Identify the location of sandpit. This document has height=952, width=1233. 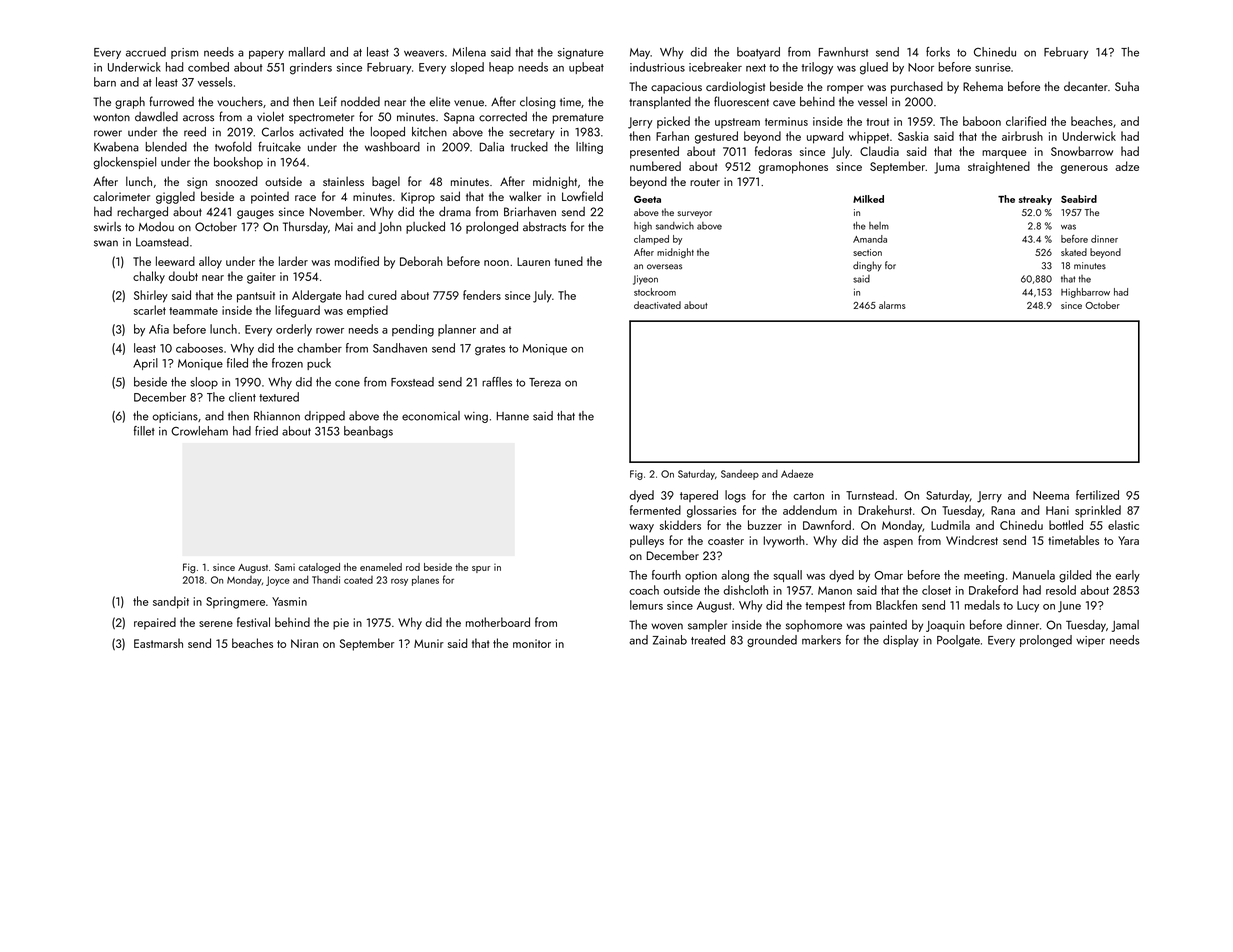
(171, 602).
